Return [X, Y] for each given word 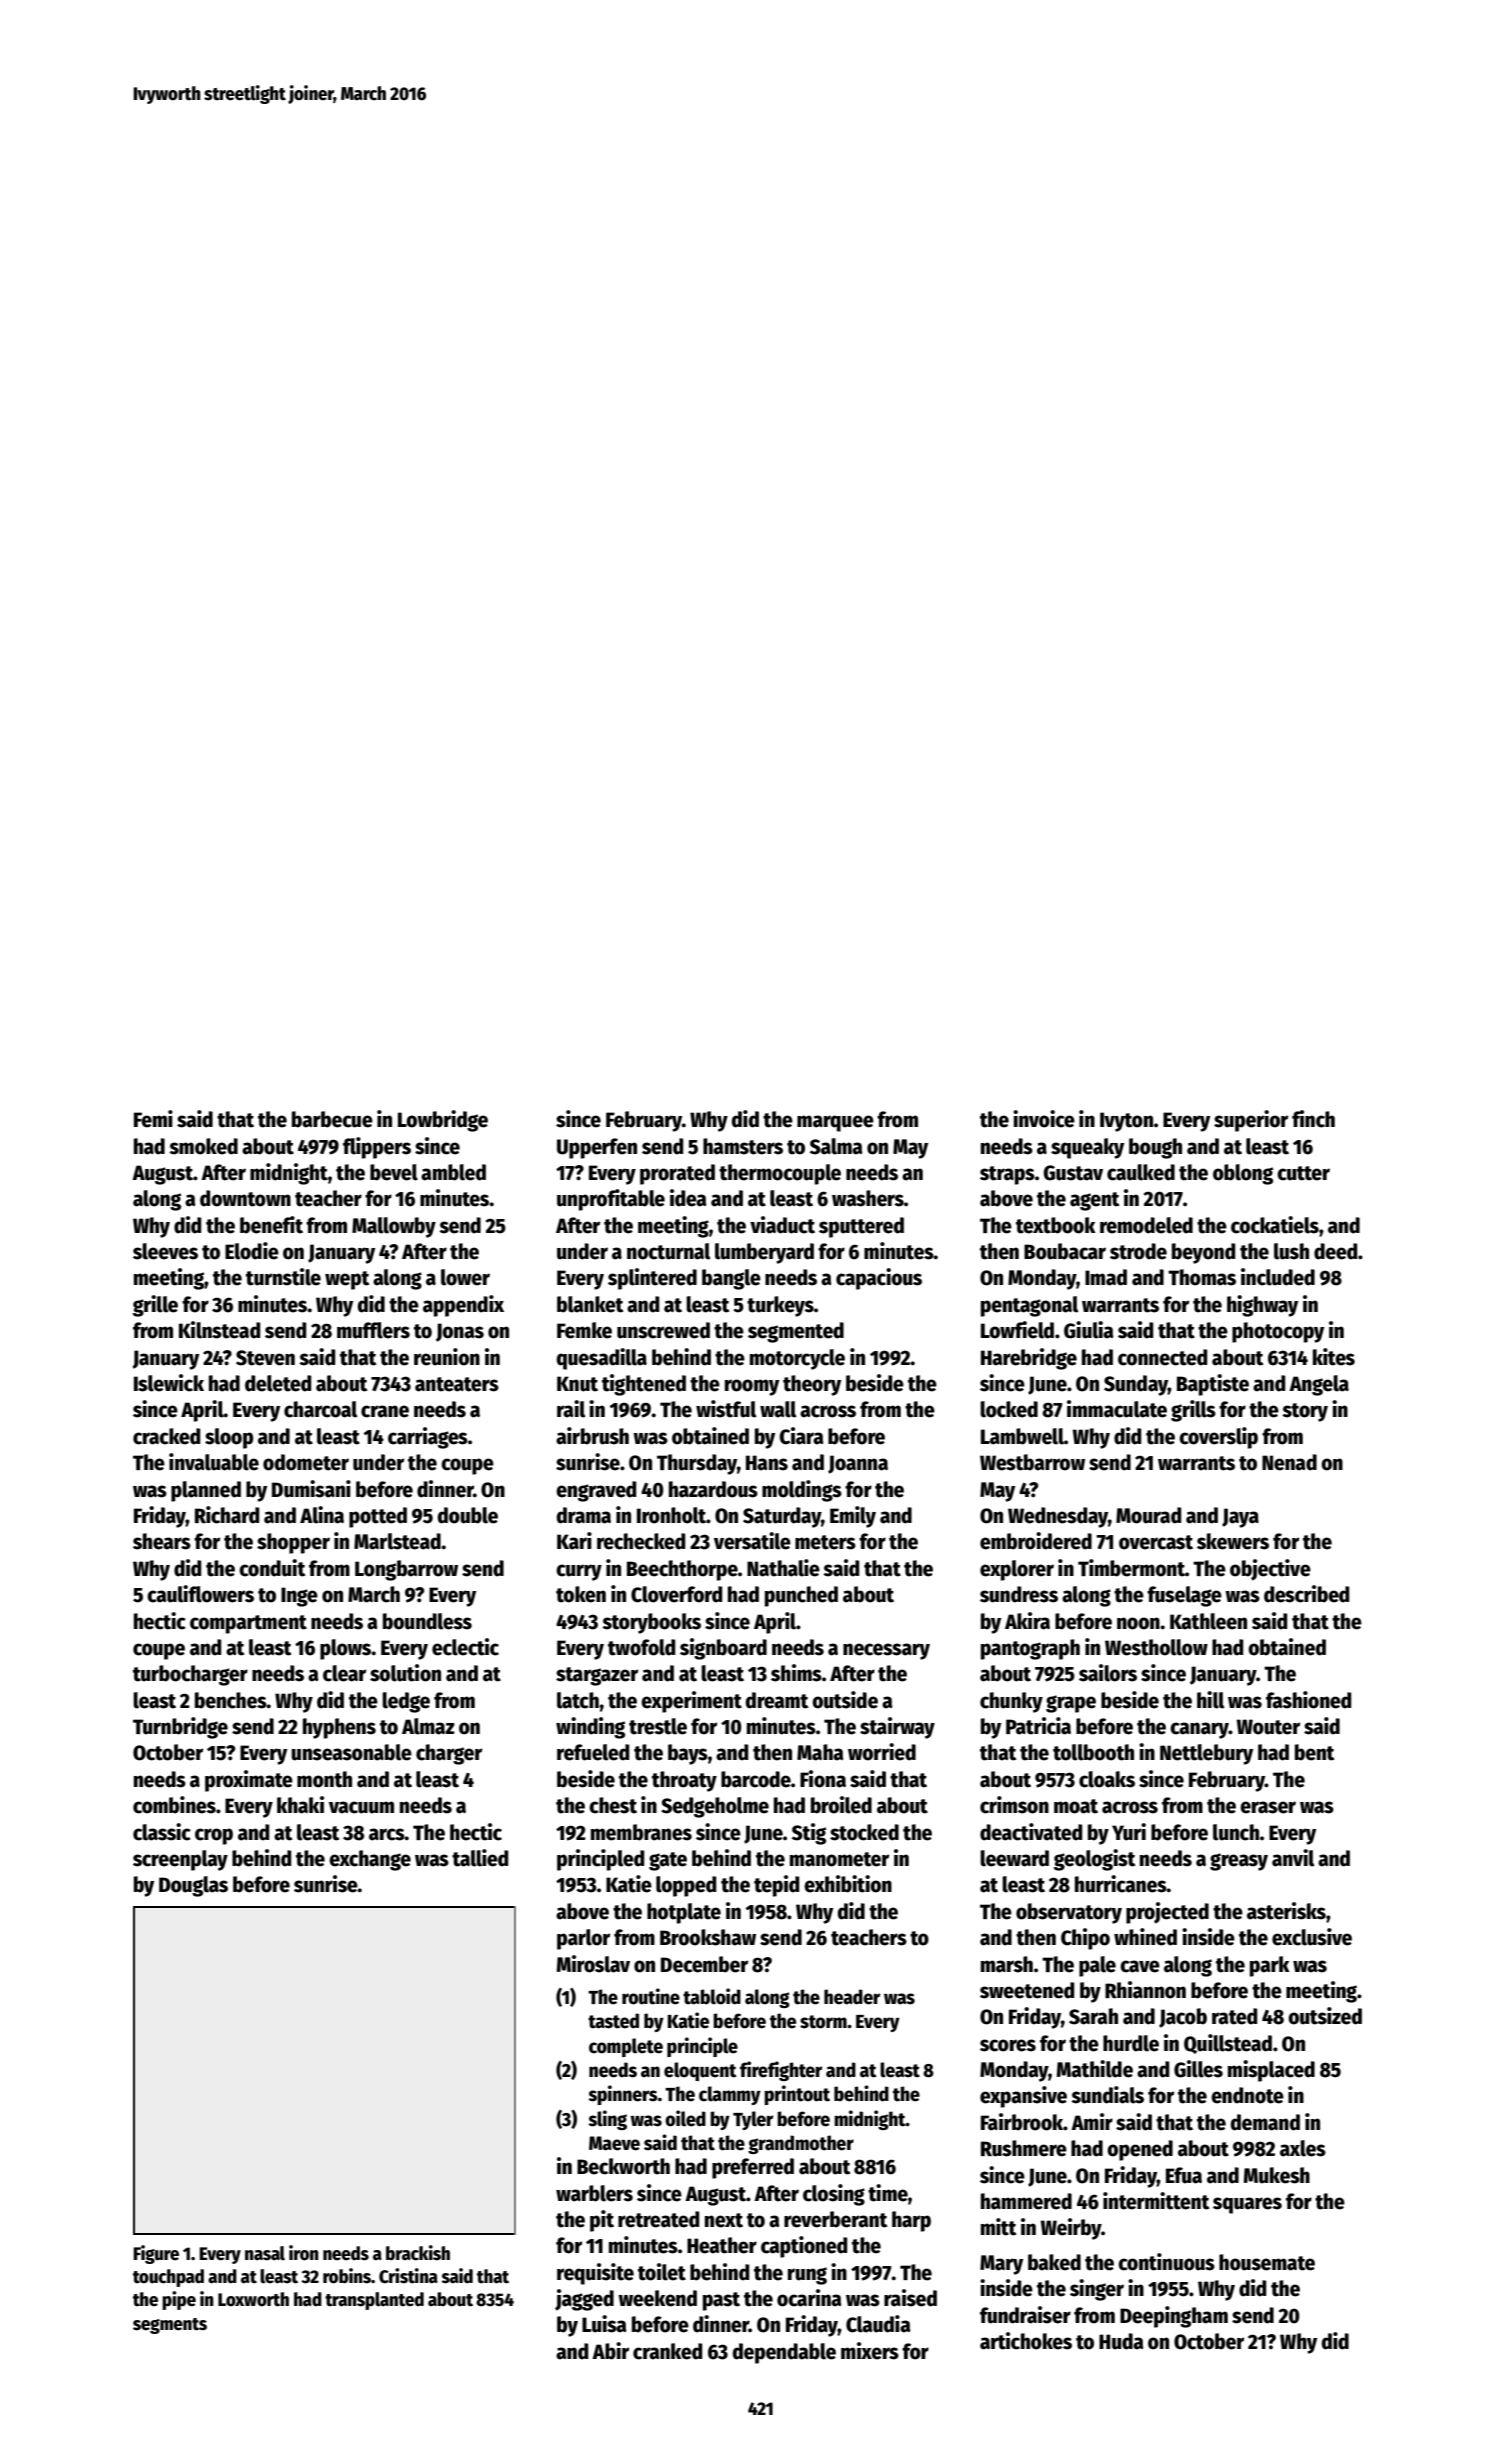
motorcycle [797, 1359]
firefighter [781, 2071]
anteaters [457, 1384]
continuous [1166, 2262]
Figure [156, 2254]
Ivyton [1126, 1122]
